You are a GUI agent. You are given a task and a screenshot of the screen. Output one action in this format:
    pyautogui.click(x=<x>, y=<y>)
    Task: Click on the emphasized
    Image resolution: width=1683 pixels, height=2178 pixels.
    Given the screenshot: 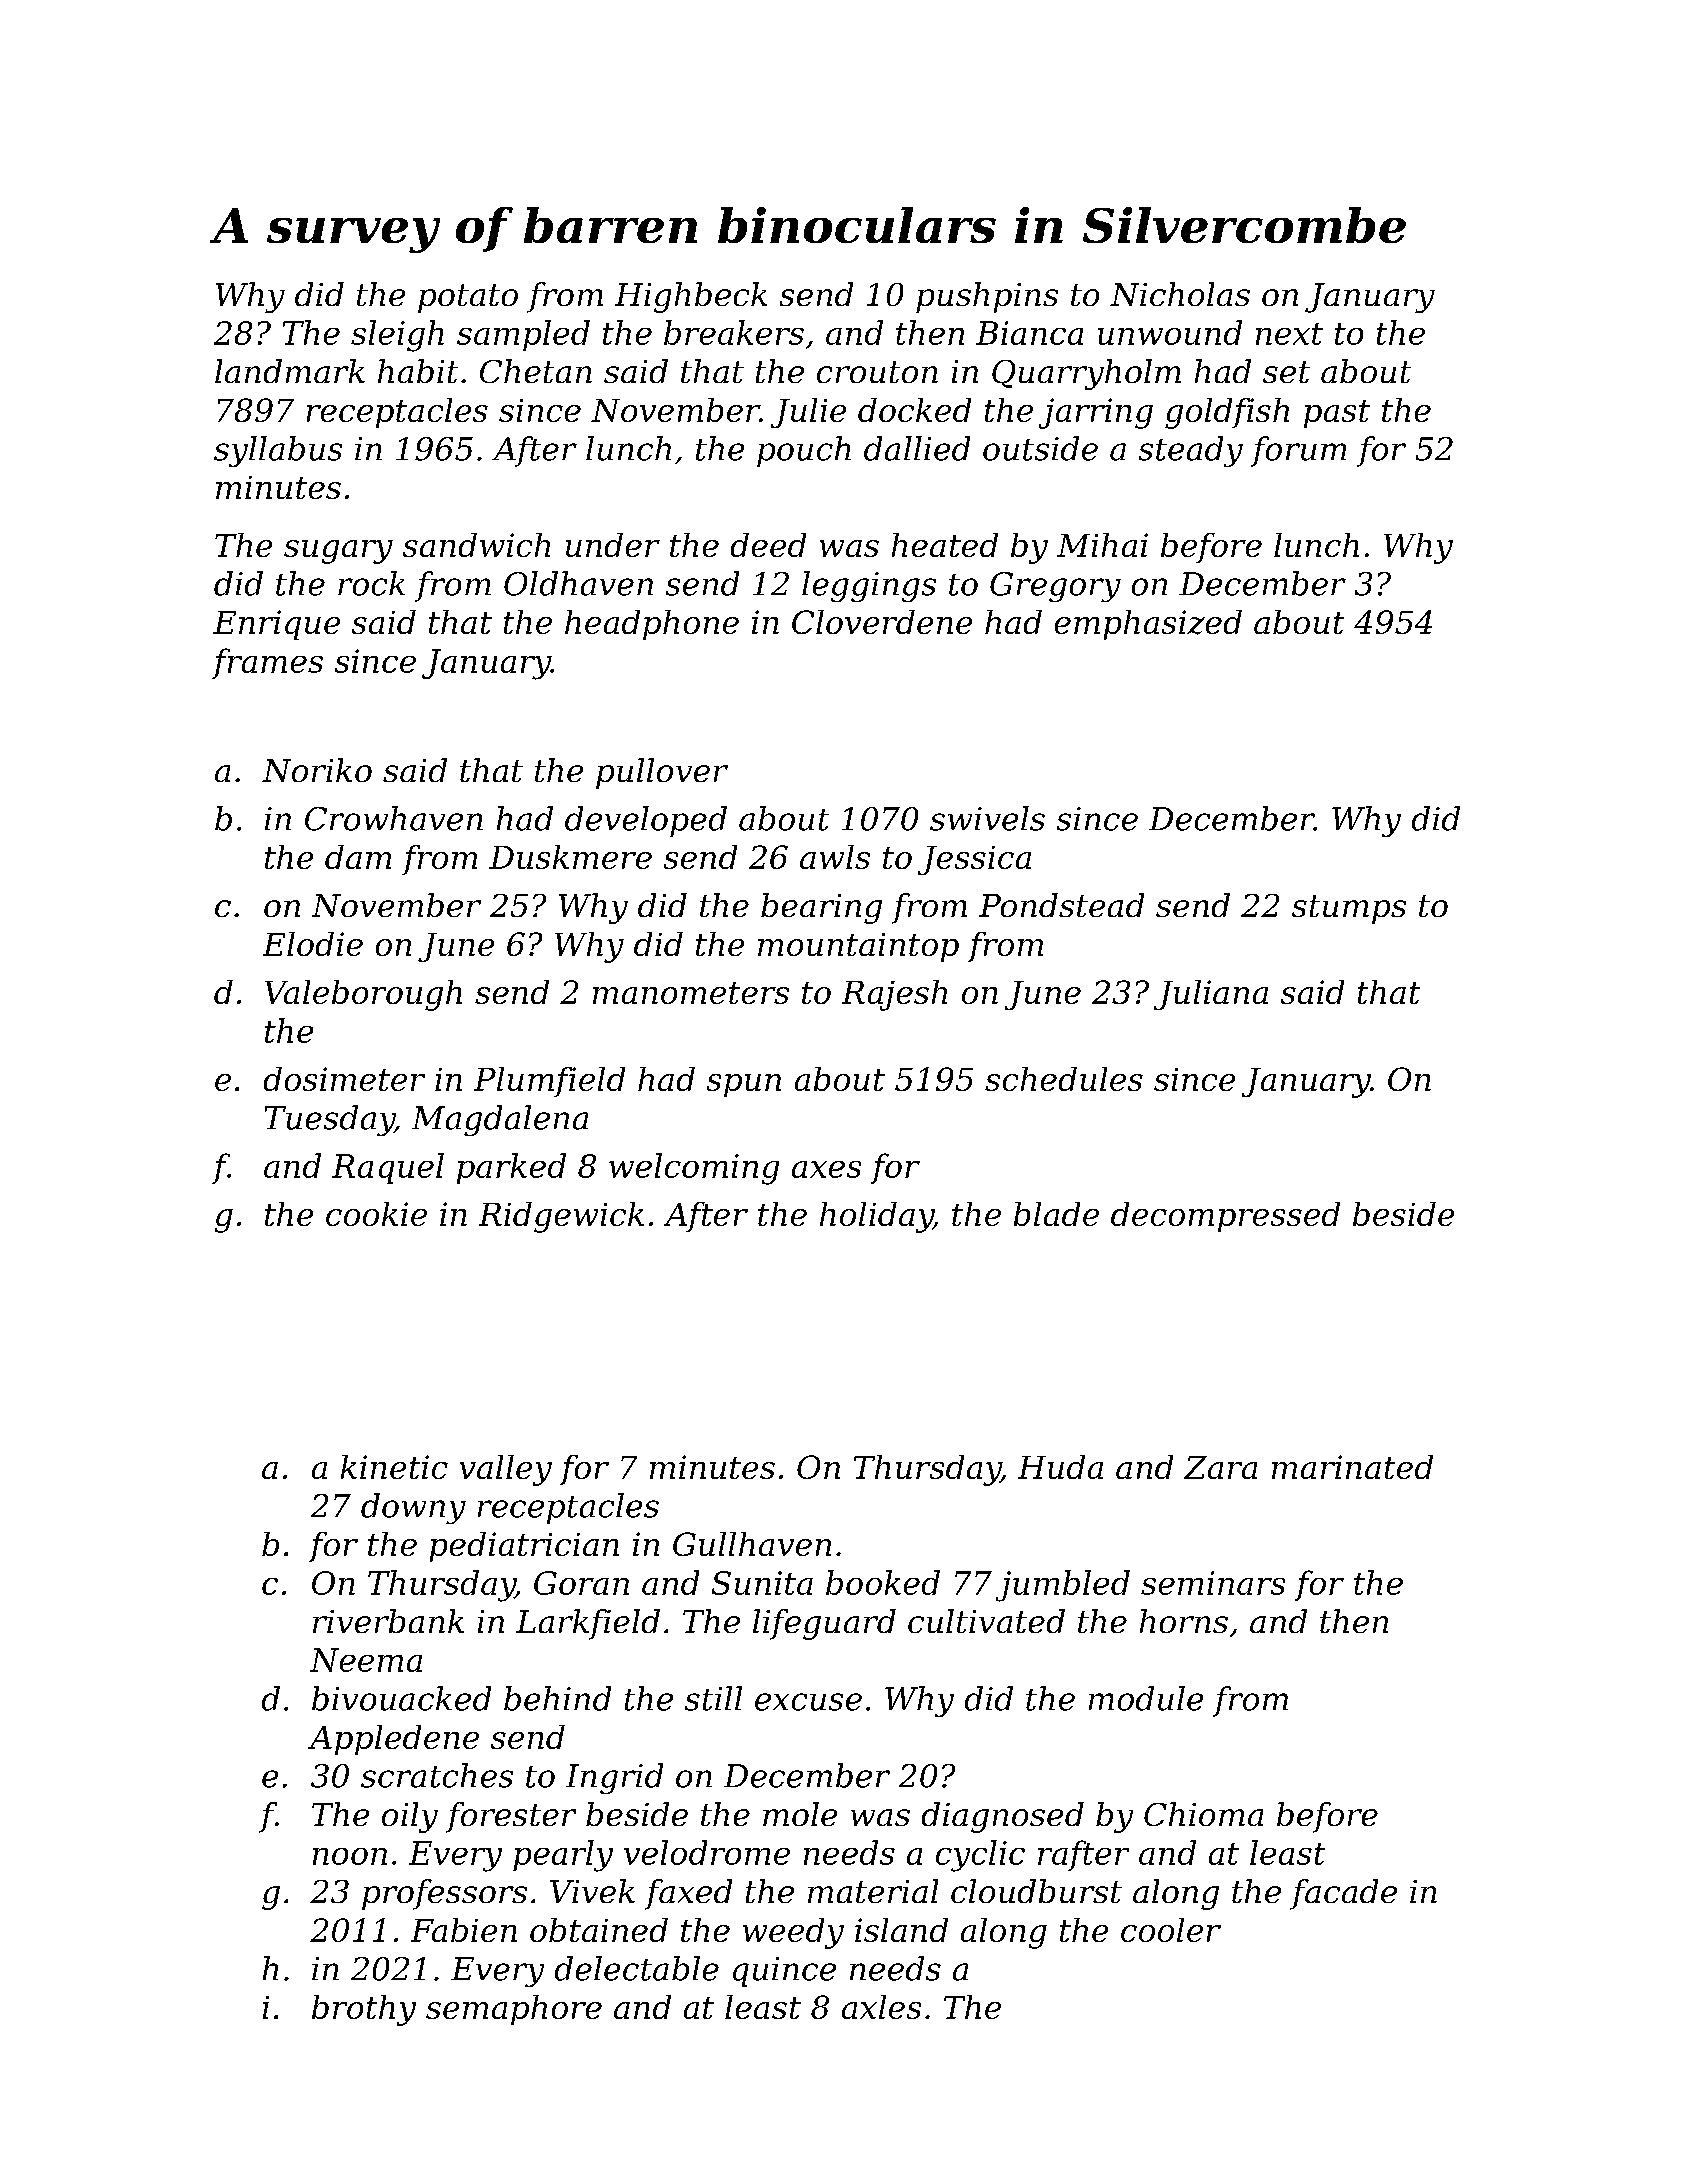 What is the action you would take?
    pyautogui.click(x=1148, y=625)
